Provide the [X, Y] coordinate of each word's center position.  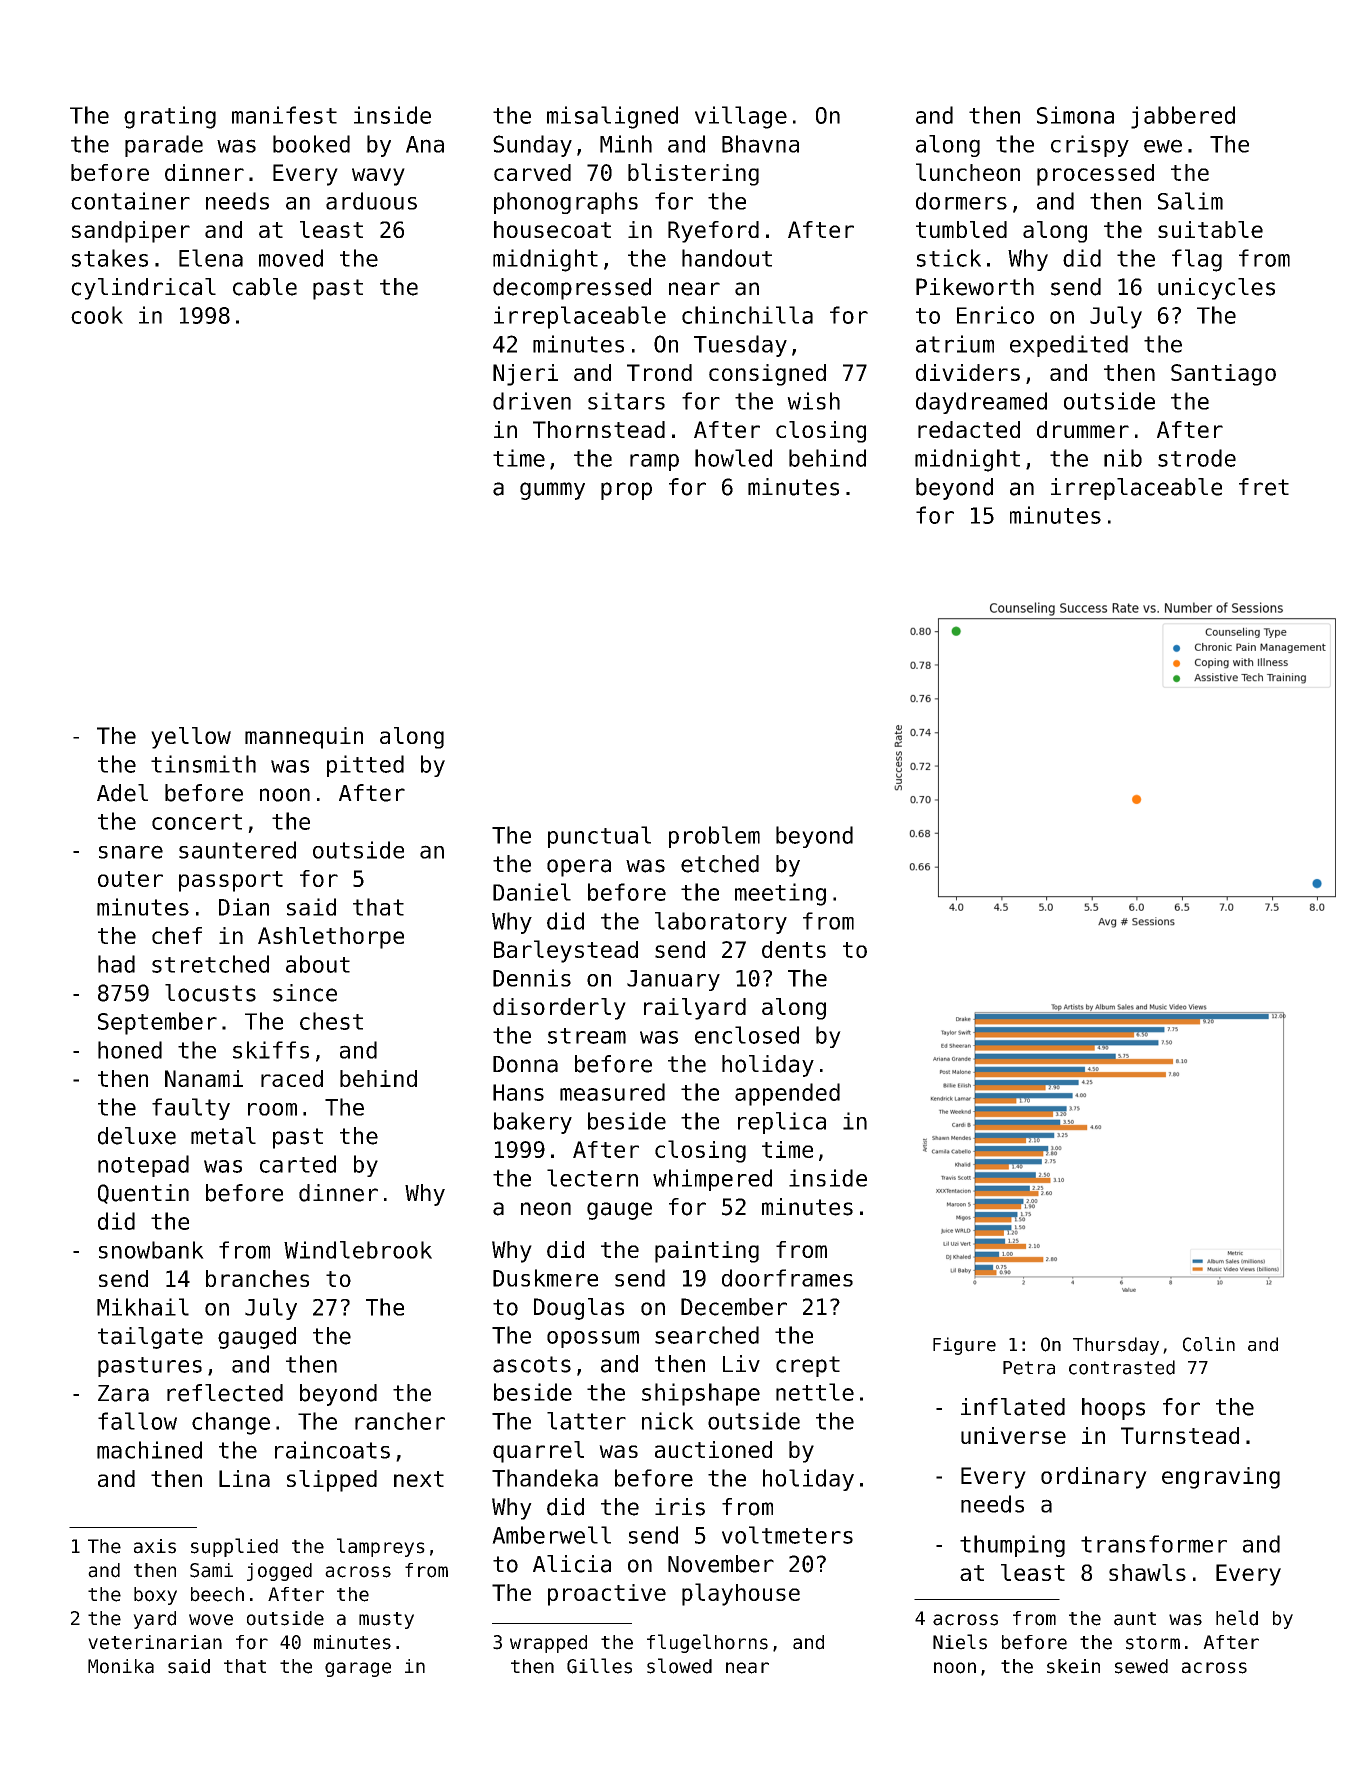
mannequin [304, 738]
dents [794, 949]
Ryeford [713, 232]
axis [155, 1546]
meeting [780, 894]
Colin [1209, 1344]
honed [130, 1050]
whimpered [712, 1180]
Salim [1190, 201]
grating [170, 117]
